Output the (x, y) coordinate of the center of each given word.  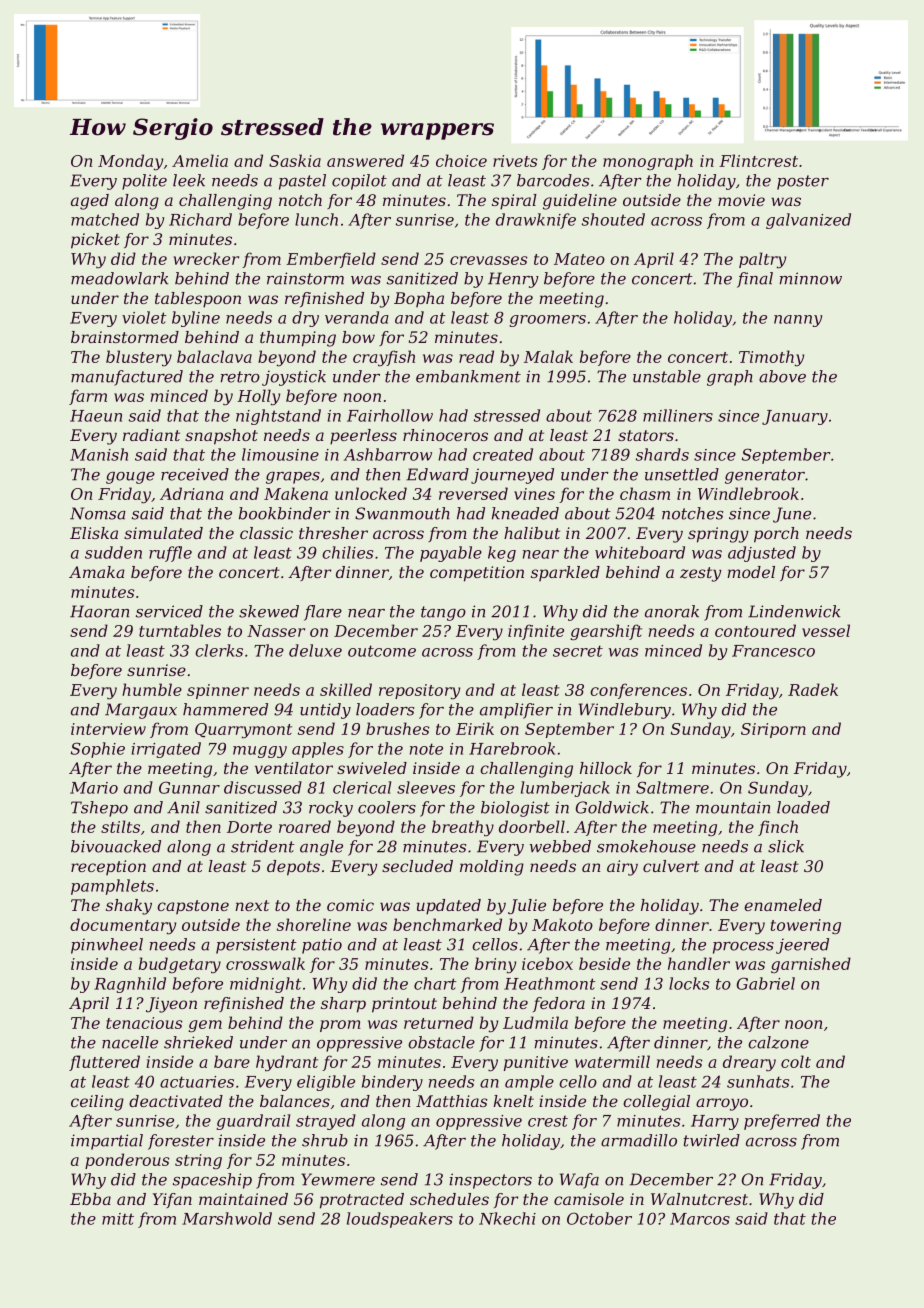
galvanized (808, 221)
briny (495, 965)
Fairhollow (390, 415)
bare (232, 1061)
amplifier (516, 711)
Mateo (579, 259)
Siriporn (773, 730)
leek (189, 180)
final (755, 280)
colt (796, 1061)
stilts (120, 826)
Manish (99, 454)
